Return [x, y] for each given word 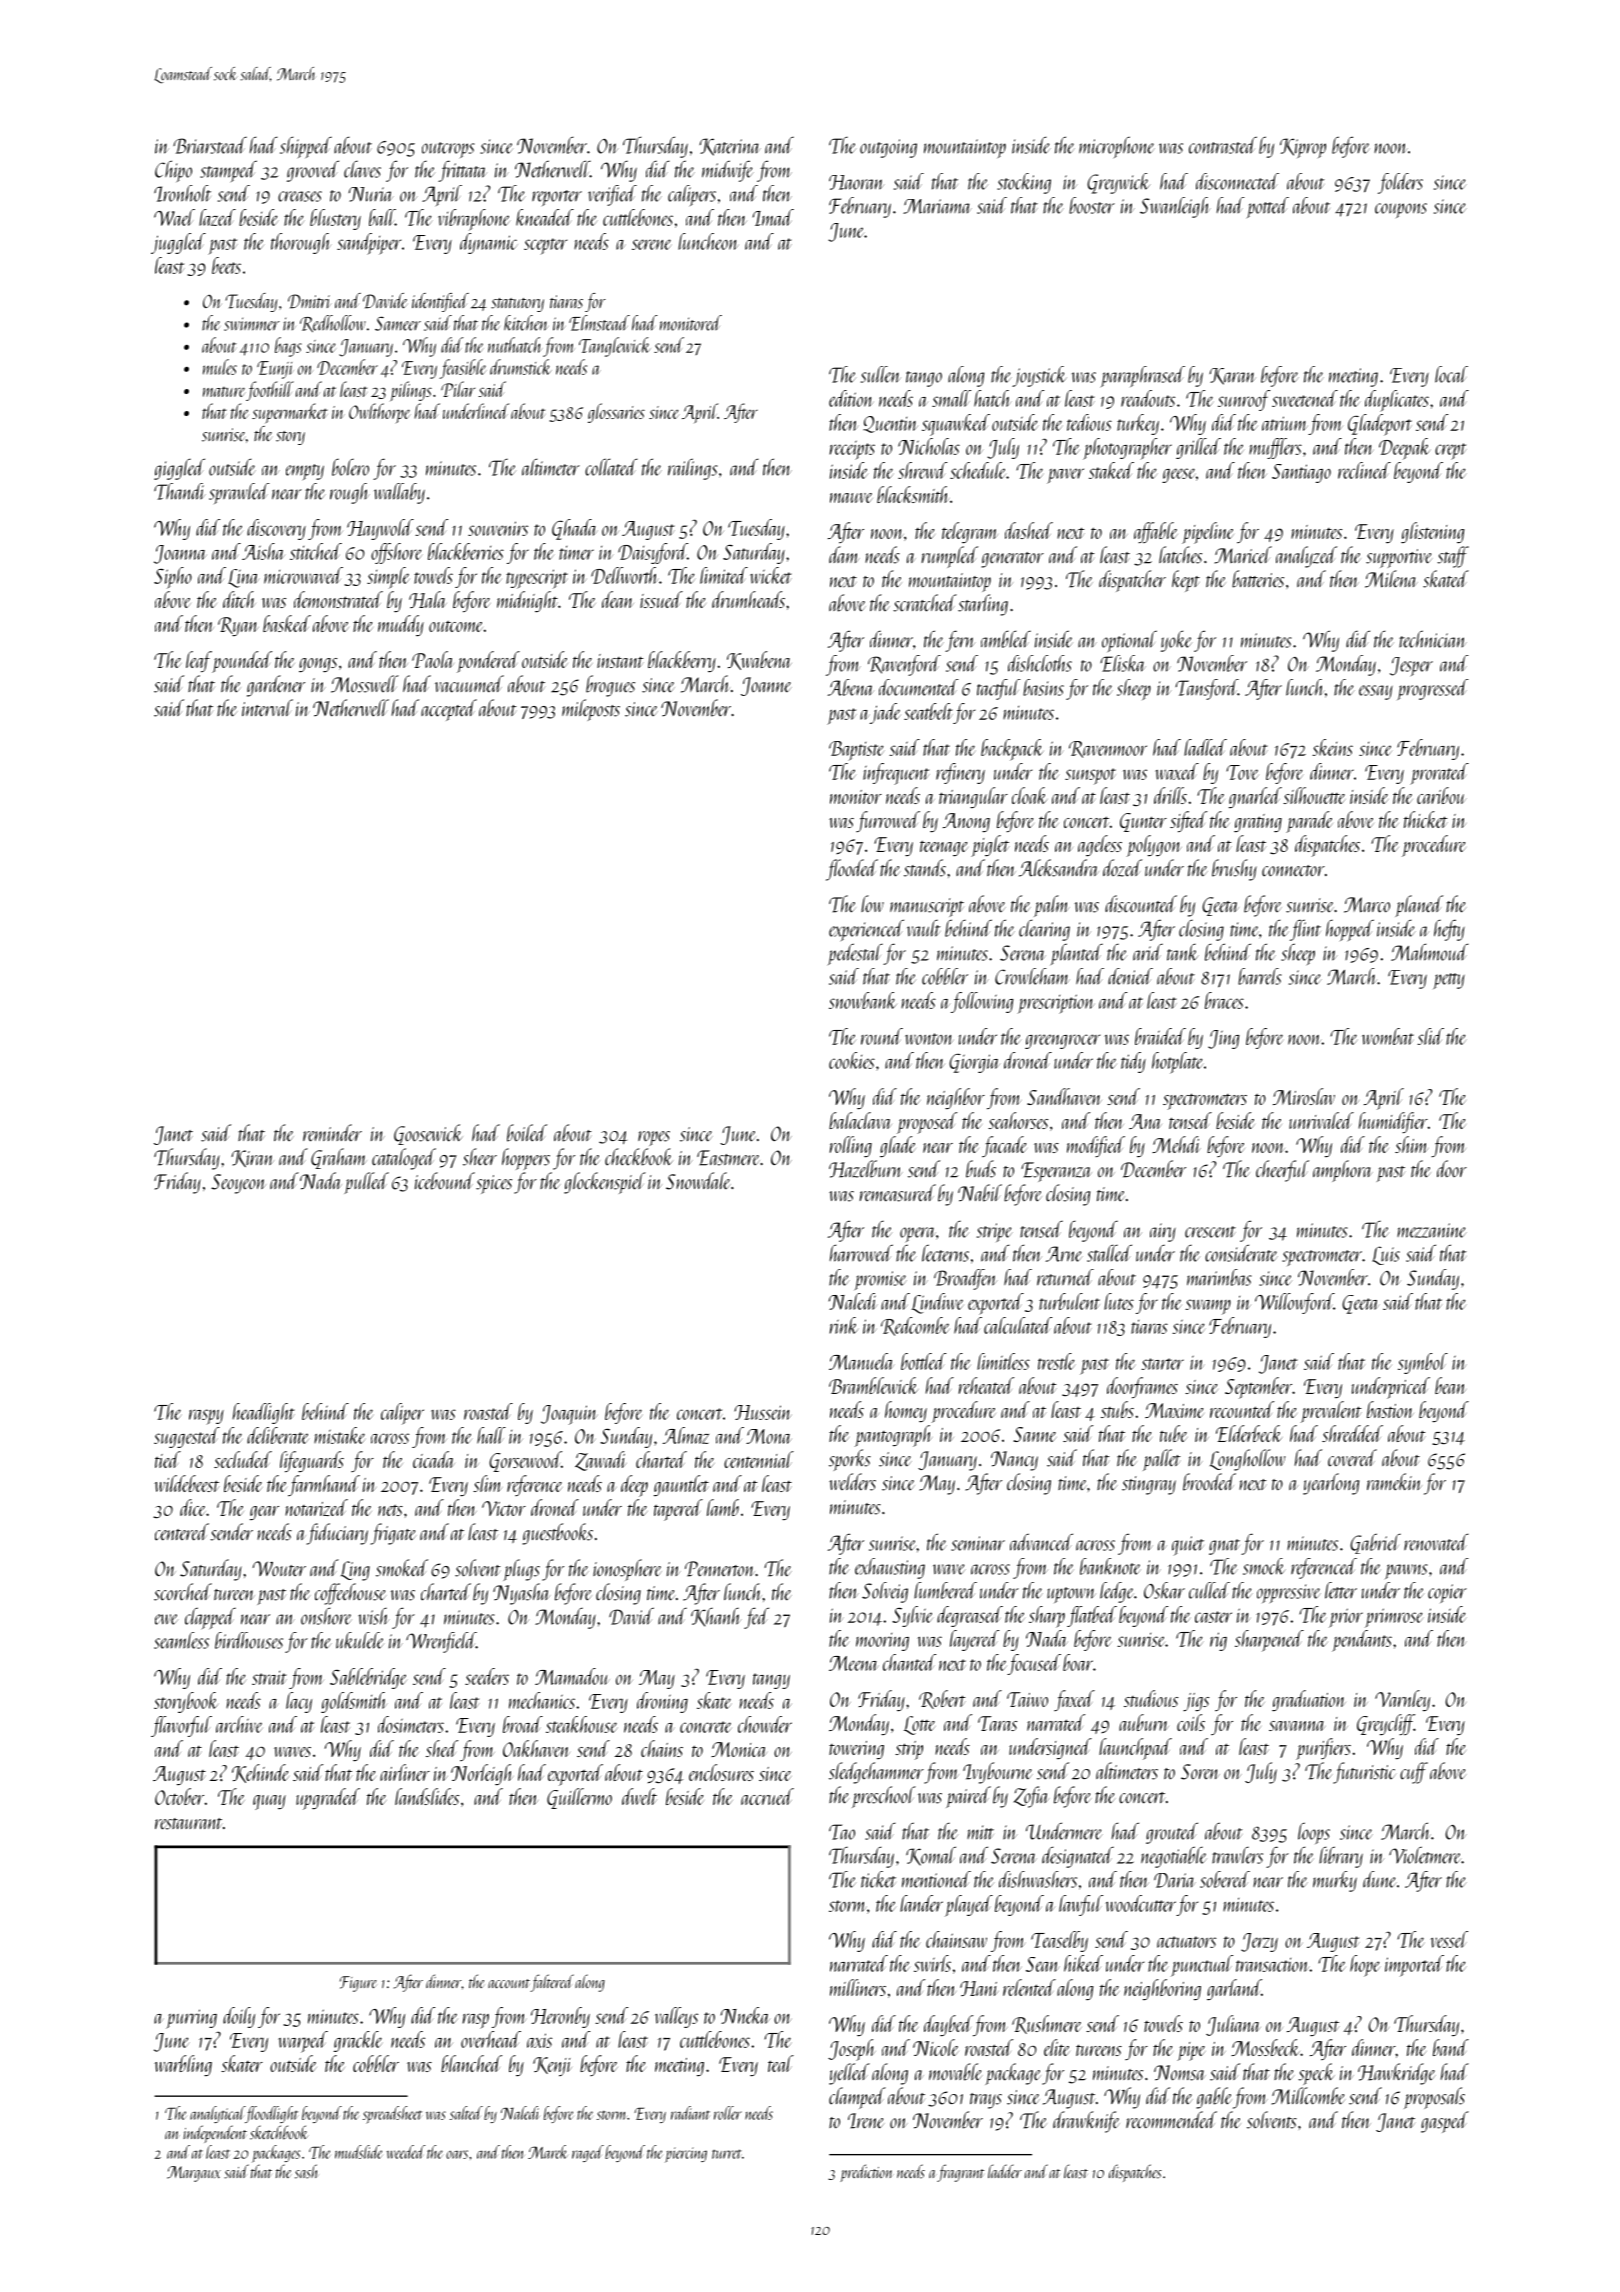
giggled [179, 469]
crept [1451, 451]
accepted [449, 710]
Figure [358, 1984]
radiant [690, 2113]
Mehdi [1176, 1144]
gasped [1445, 2122]
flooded [852, 870]
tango [924, 379]
